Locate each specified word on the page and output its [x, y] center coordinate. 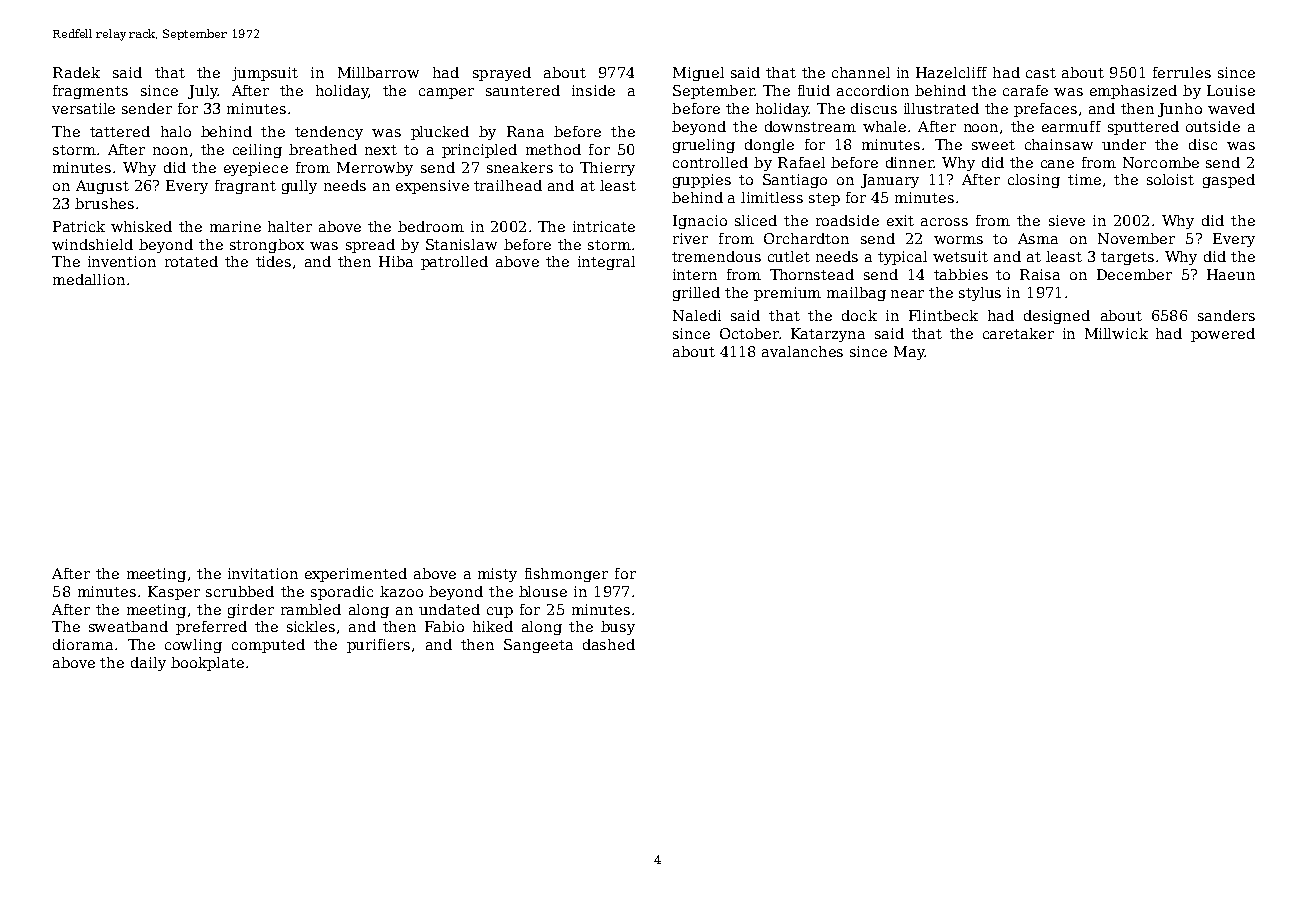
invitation [263, 573]
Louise [1231, 90]
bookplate [207, 664]
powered [1223, 335]
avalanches [802, 351]
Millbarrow [378, 72]
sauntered [523, 90]
